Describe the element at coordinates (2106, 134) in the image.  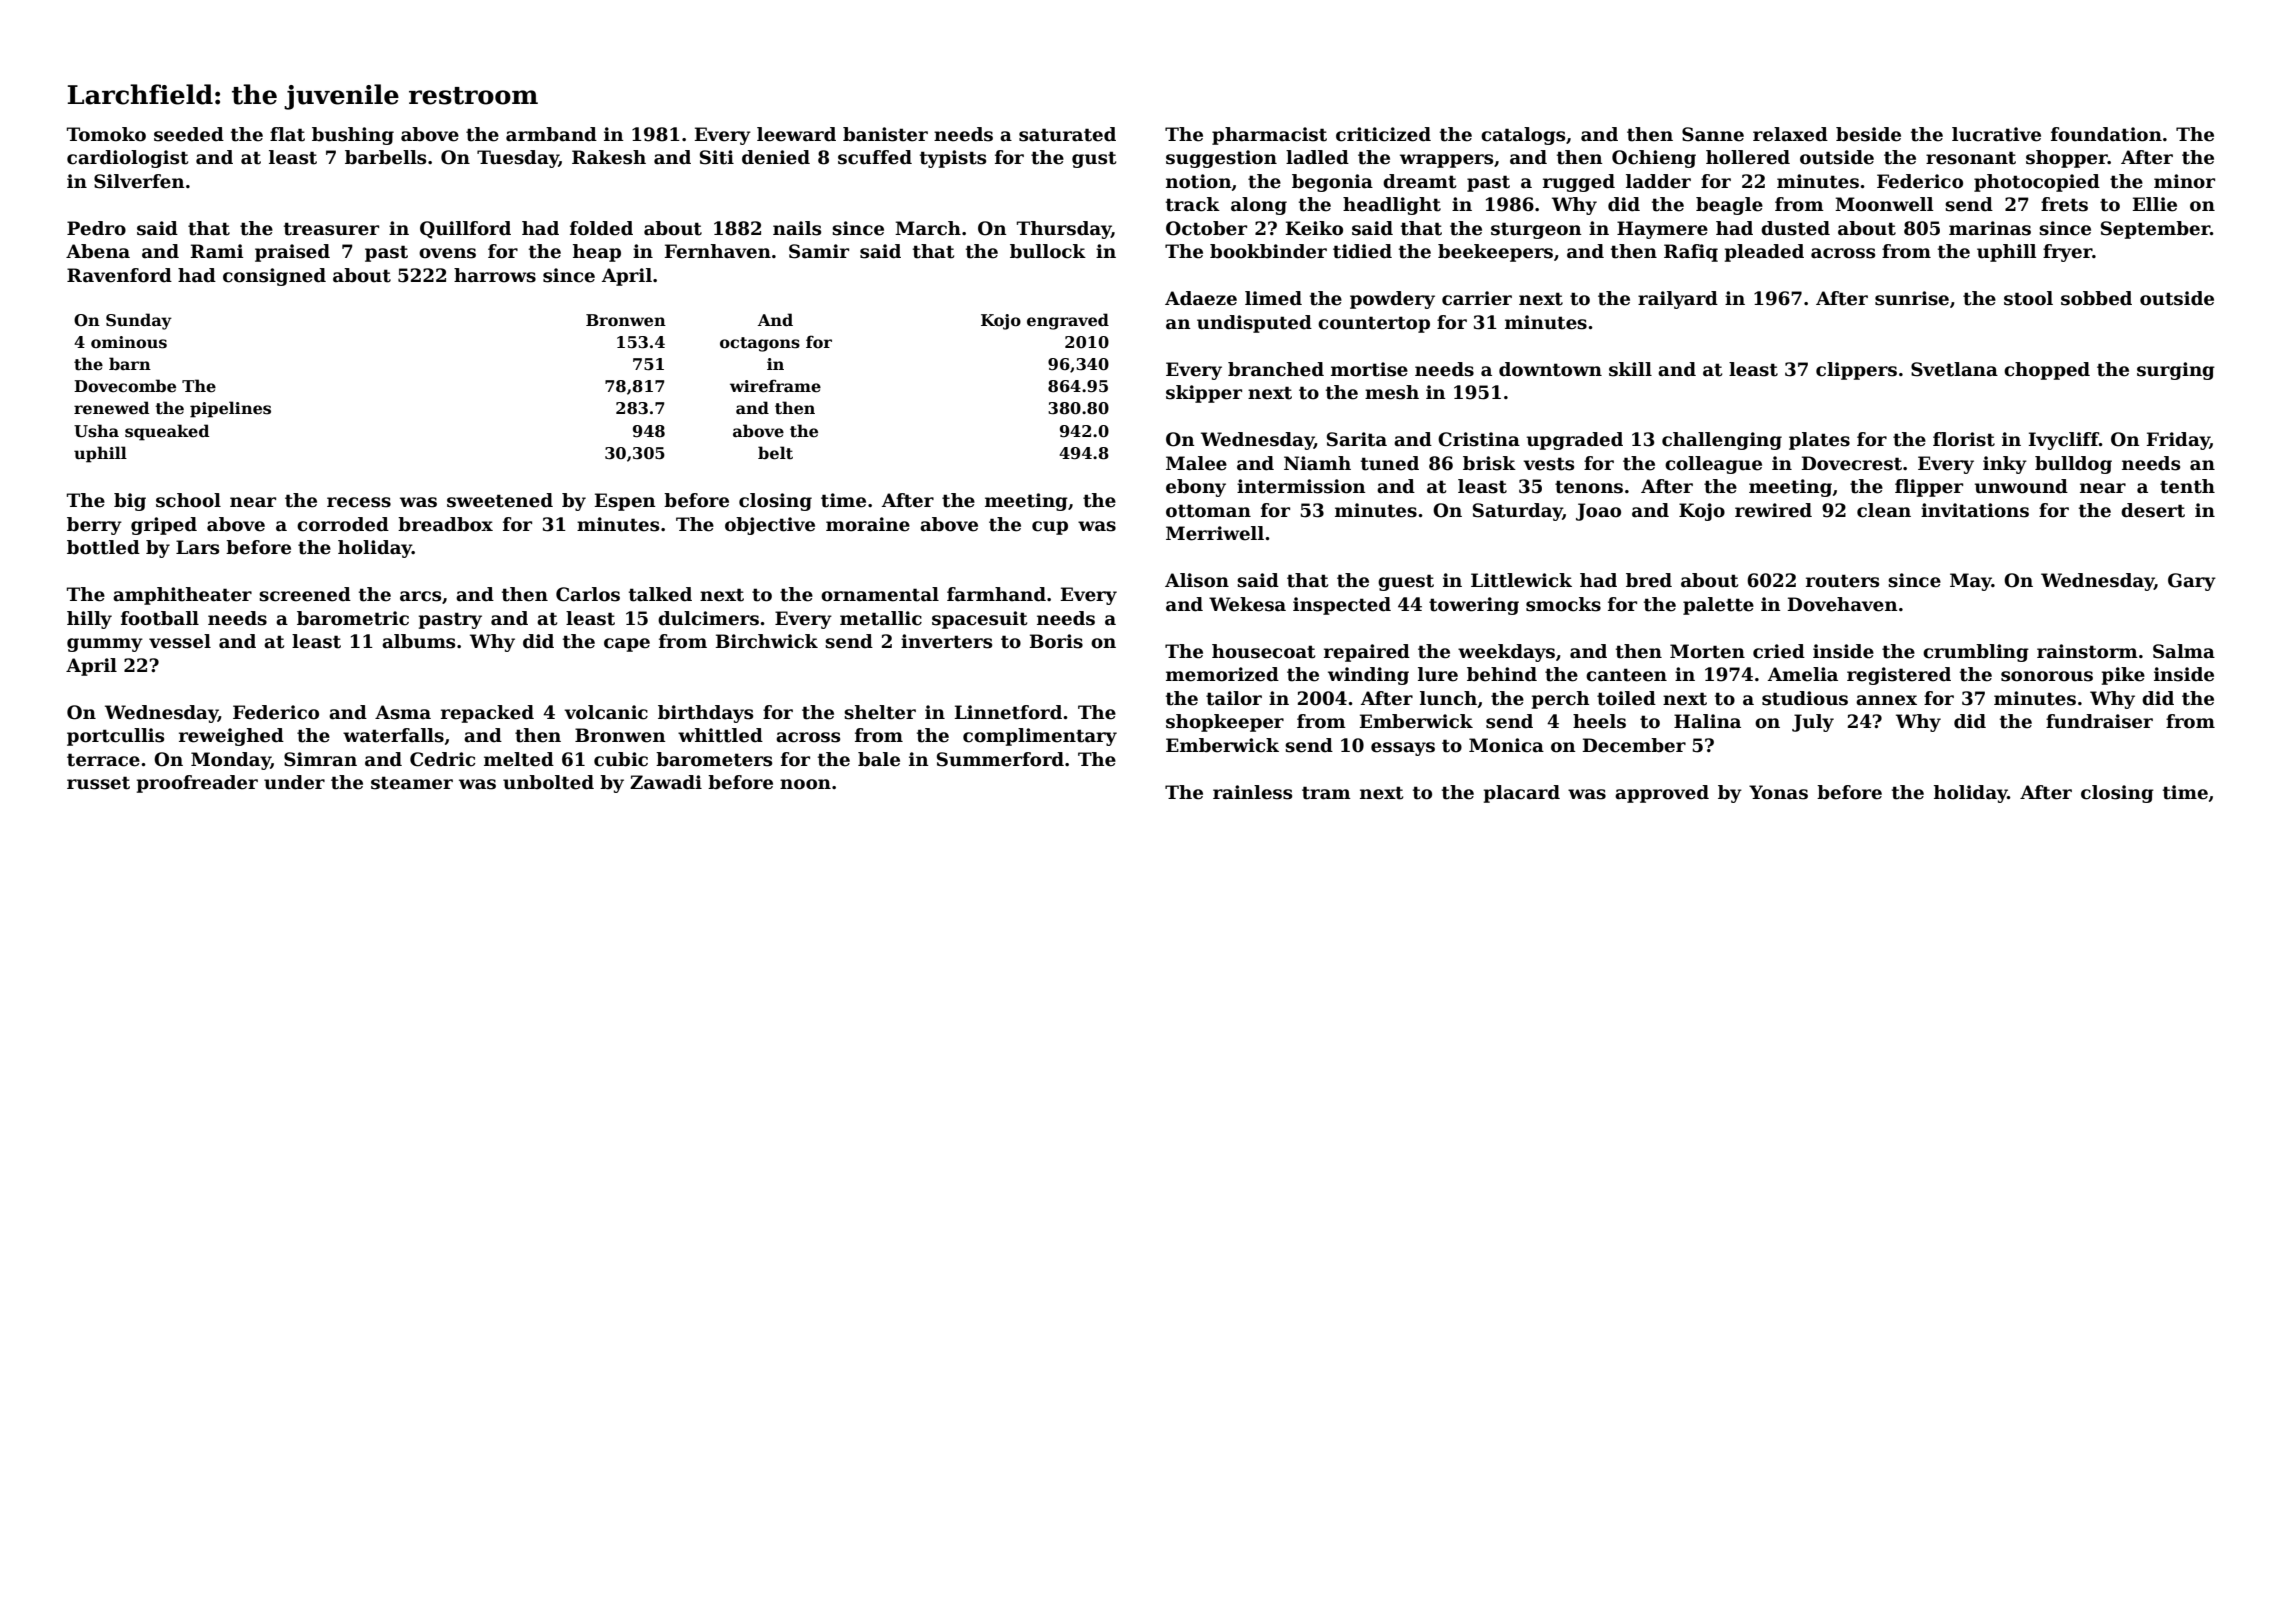
I see `foundation` at that location.
